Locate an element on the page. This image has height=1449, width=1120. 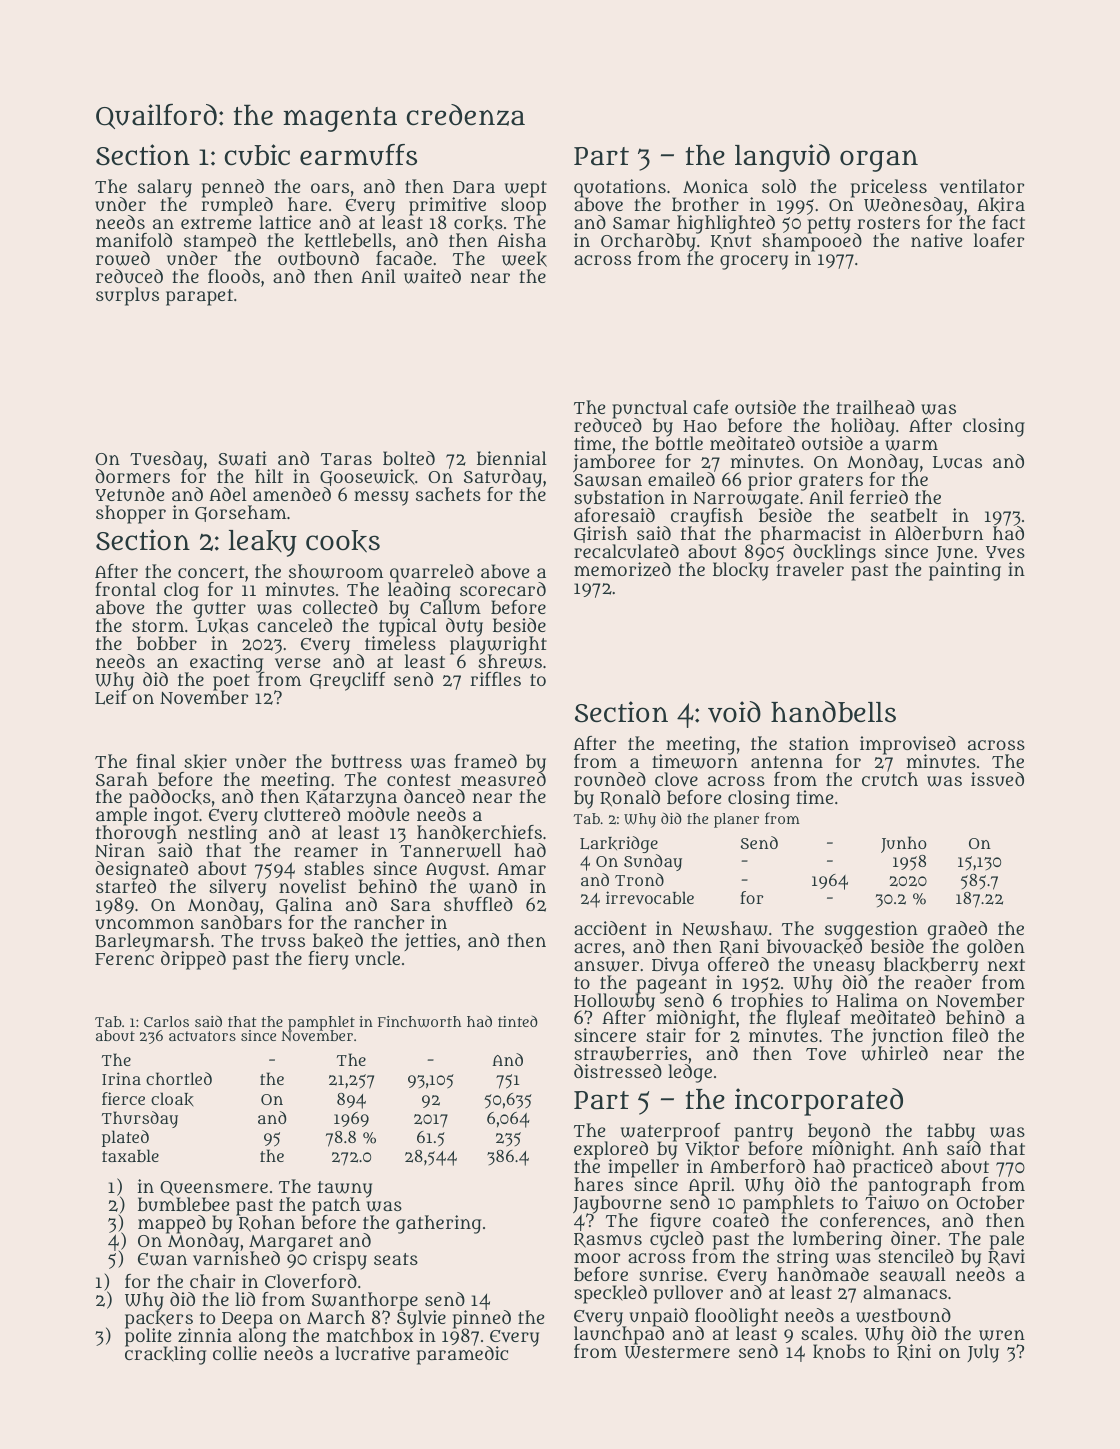
salary is located at coordinates (165, 188).
